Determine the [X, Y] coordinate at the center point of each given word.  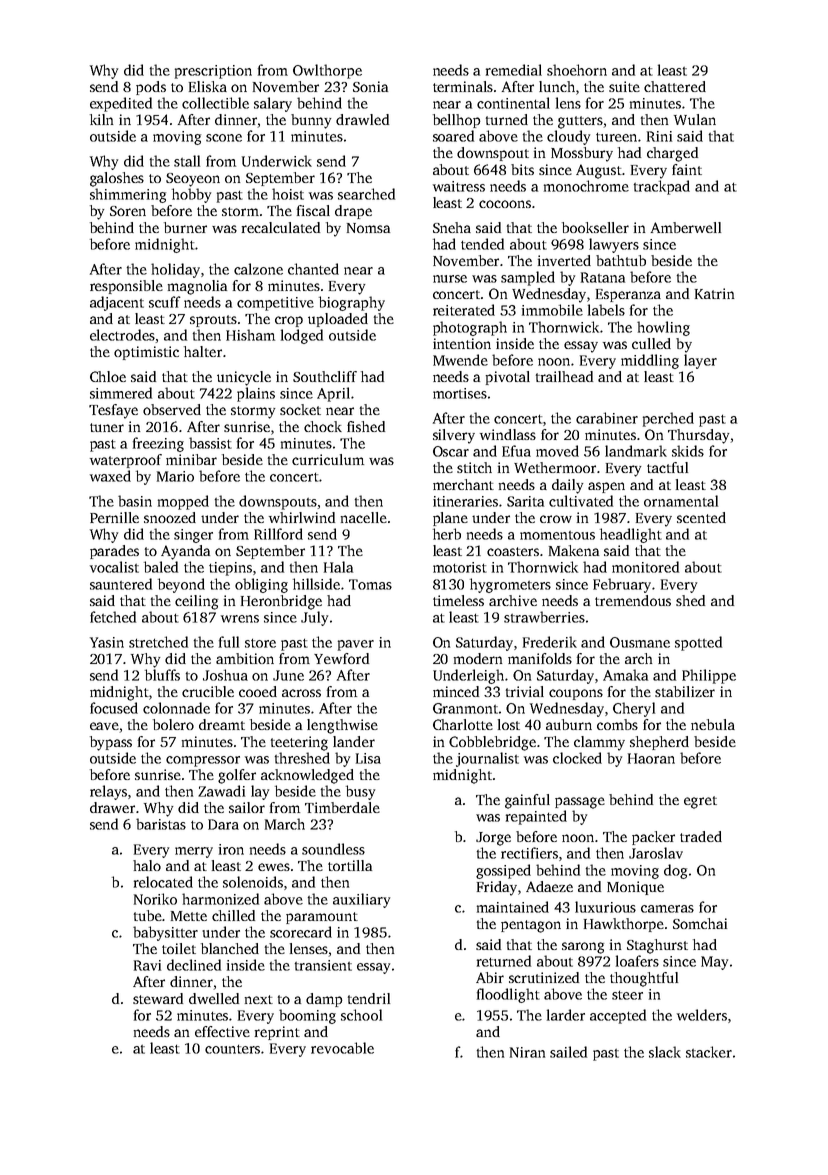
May [714, 963]
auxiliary [361, 900]
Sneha [452, 227]
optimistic [146, 353]
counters [232, 1049]
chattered [675, 86]
